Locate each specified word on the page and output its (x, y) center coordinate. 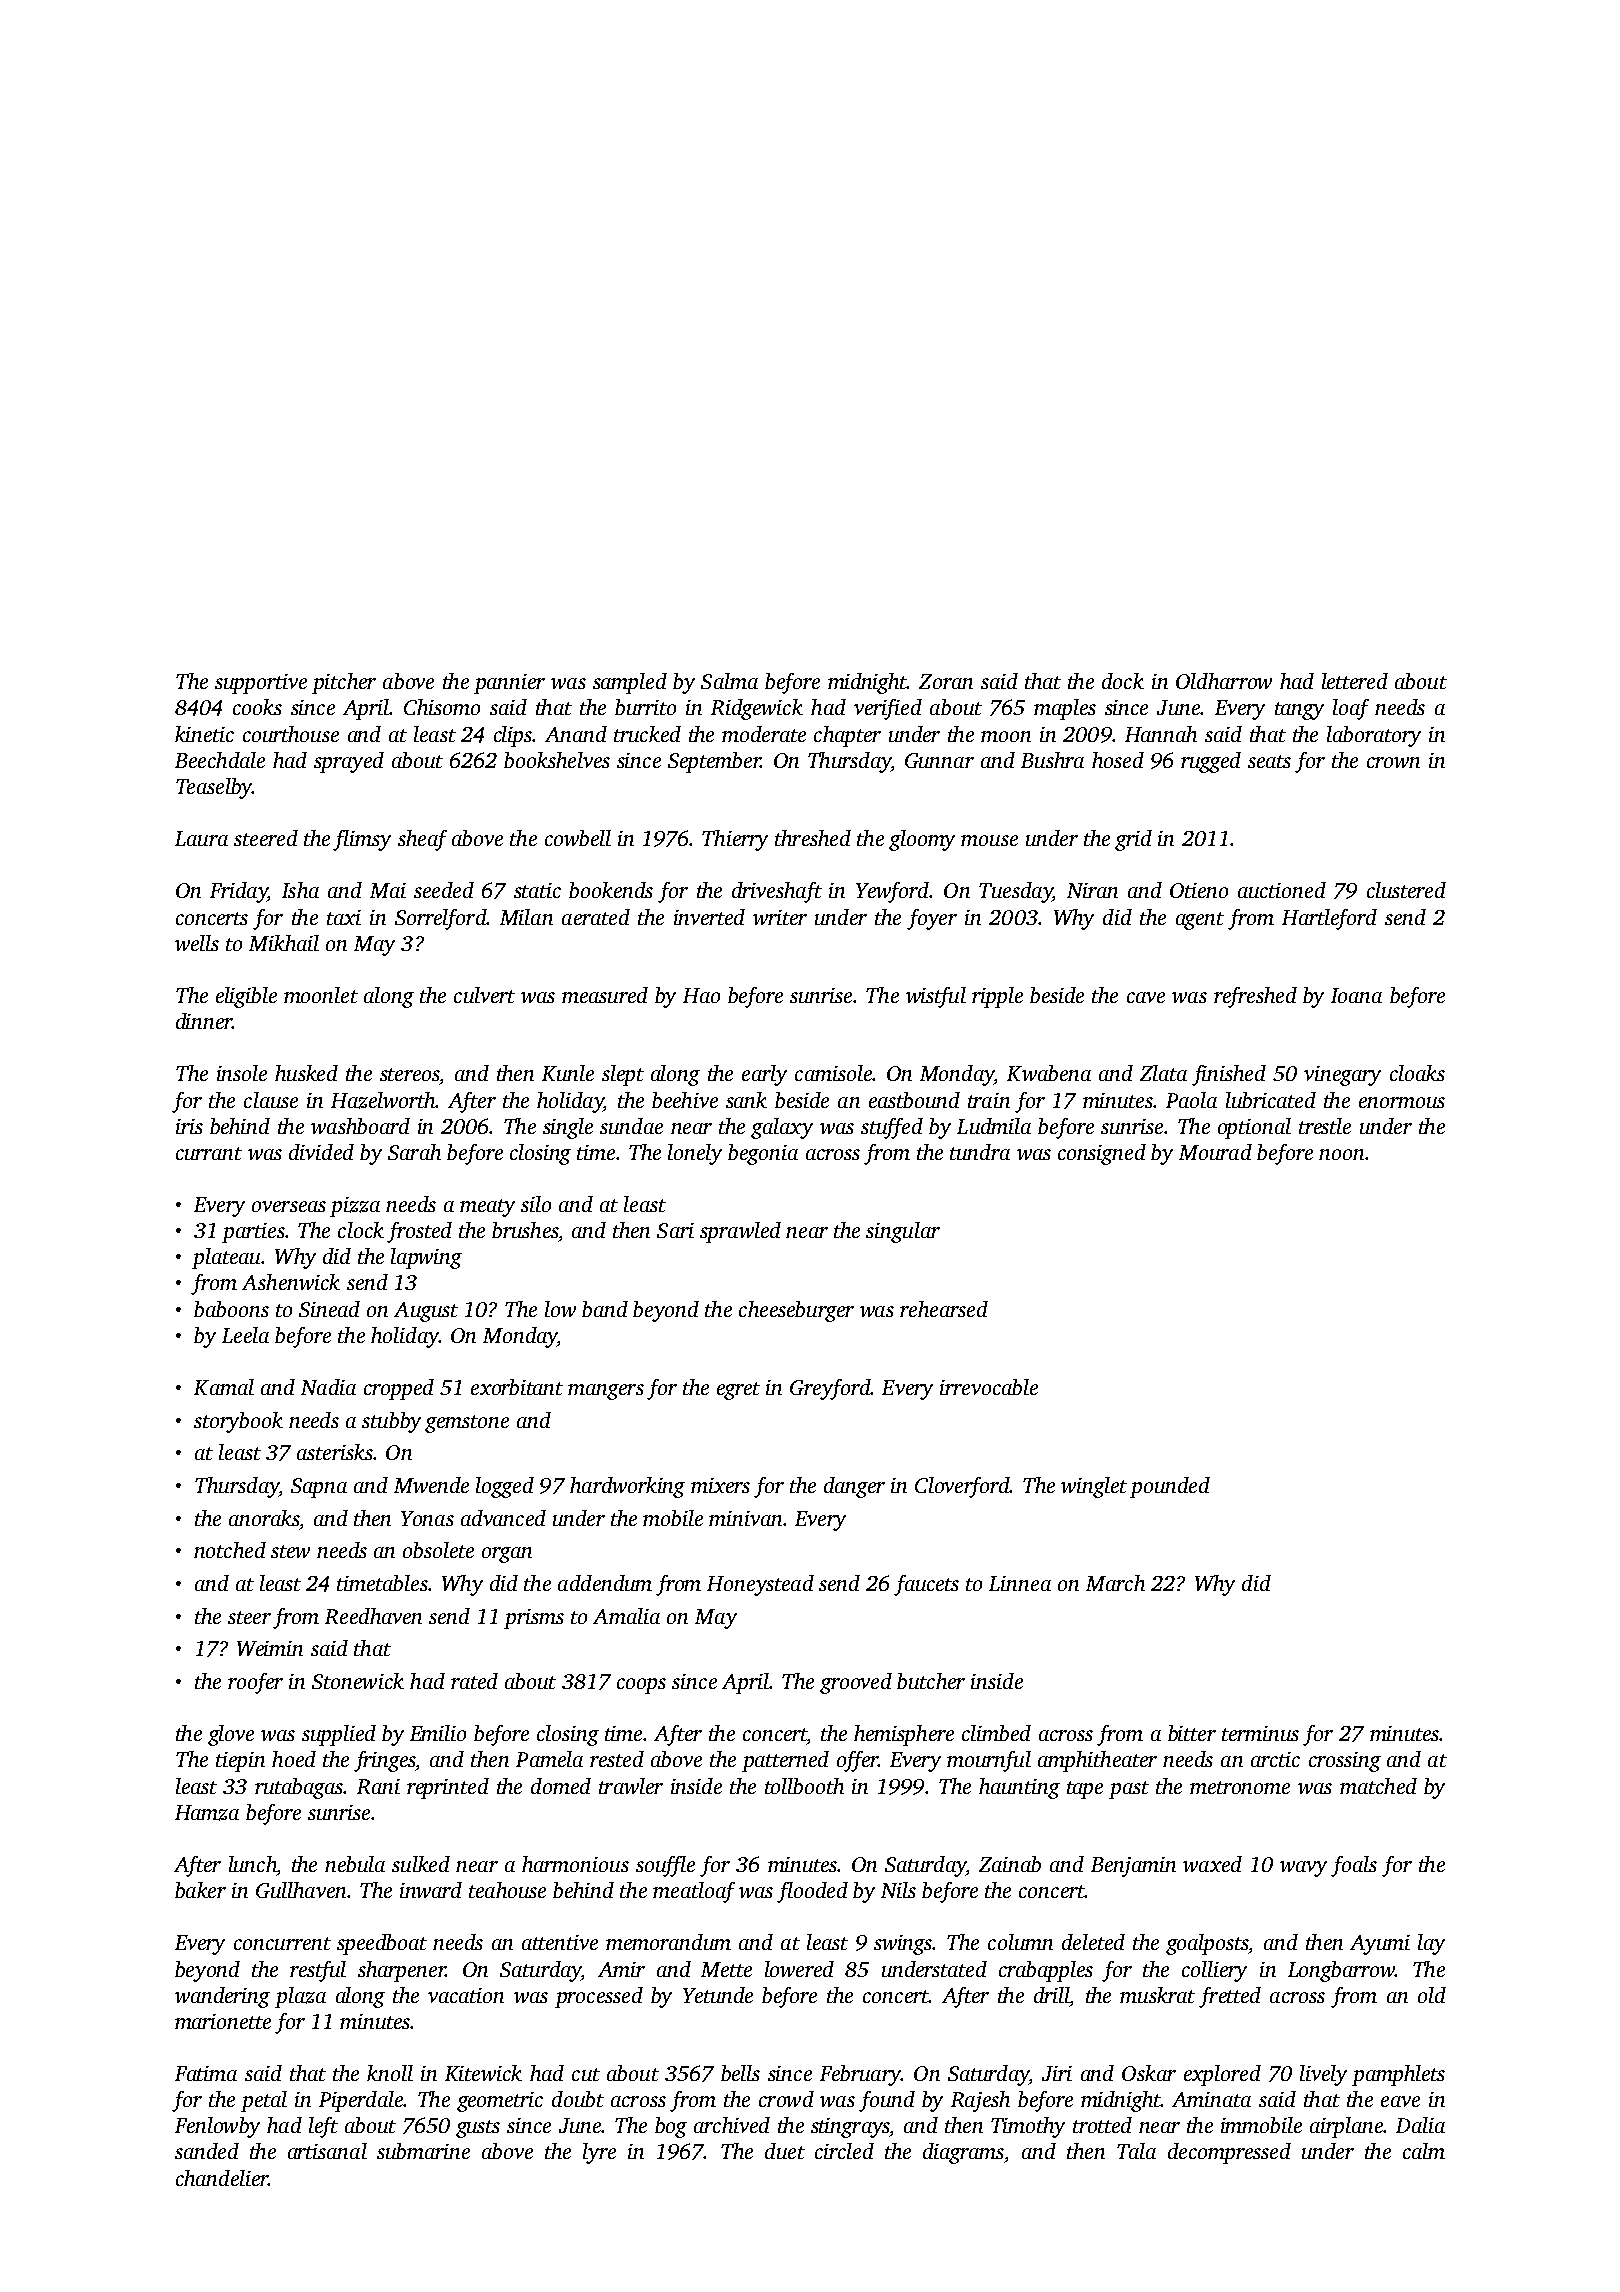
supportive (261, 684)
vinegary (1342, 1076)
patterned (785, 1761)
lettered (1355, 681)
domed (561, 1786)
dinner (204, 1021)
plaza (300, 1997)
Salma (729, 681)
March (1115, 1583)
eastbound (914, 1100)
